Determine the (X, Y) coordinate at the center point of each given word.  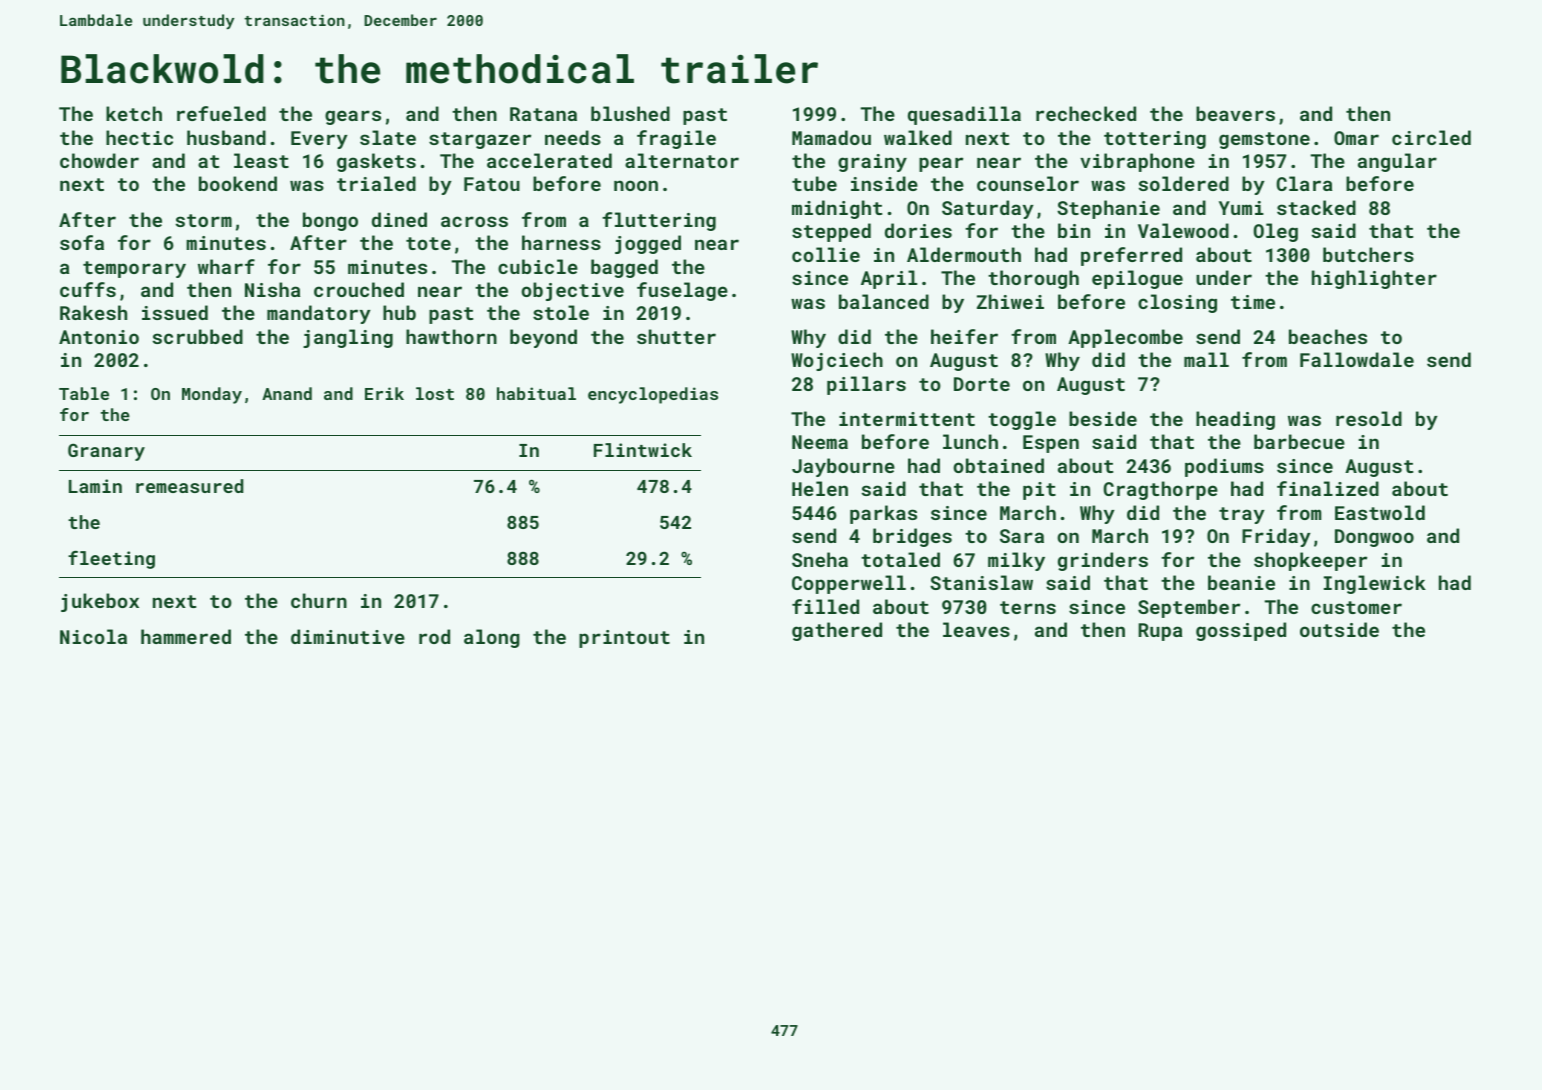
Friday (1276, 537)
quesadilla (964, 115)
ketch (134, 113)
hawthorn (451, 336)
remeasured (189, 486)
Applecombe (1125, 338)
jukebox (100, 602)
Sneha (820, 559)
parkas (883, 514)
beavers (1235, 113)
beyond (543, 338)
